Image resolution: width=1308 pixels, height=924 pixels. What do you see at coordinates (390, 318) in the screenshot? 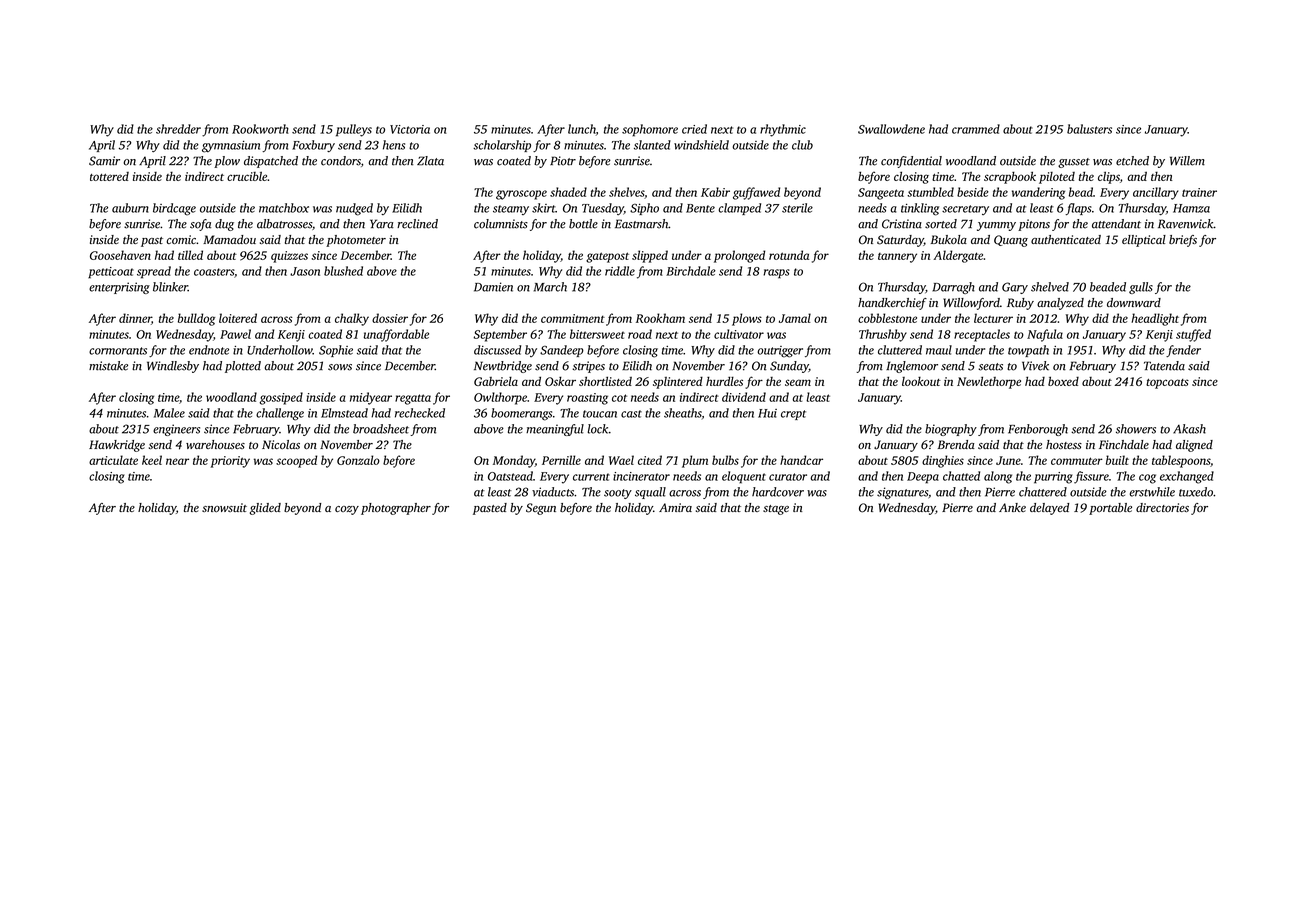
I see `dossier` at bounding box center [390, 318].
